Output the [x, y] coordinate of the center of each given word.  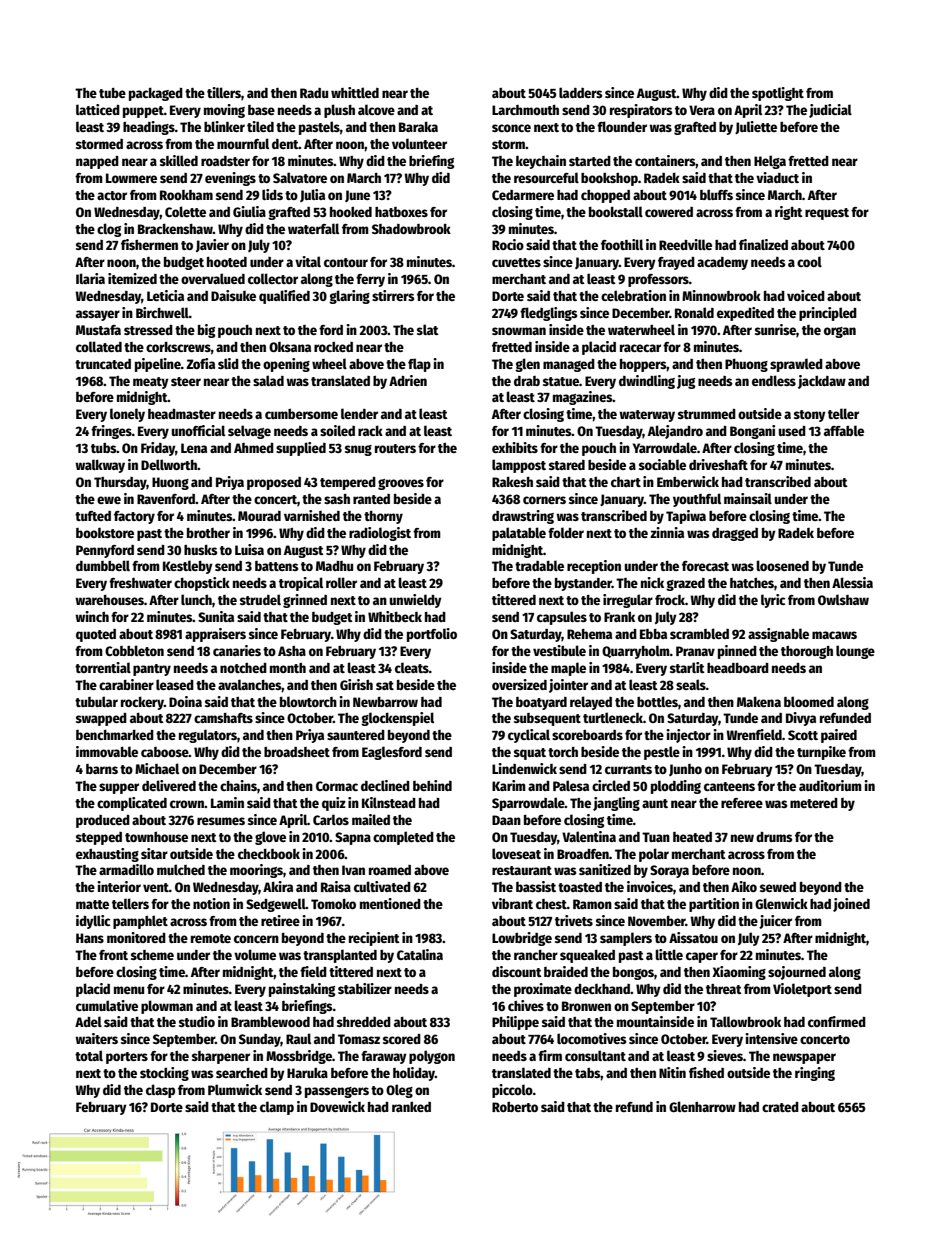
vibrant [512, 903]
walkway [100, 466]
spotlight [778, 94]
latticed [98, 109]
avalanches [249, 684]
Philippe [515, 1023]
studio [197, 1021]
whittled [355, 92]
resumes [221, 821]
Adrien [408, 380]
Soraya [669, 871]
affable [844, 430]
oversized [519, 684]
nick [652, 582]
